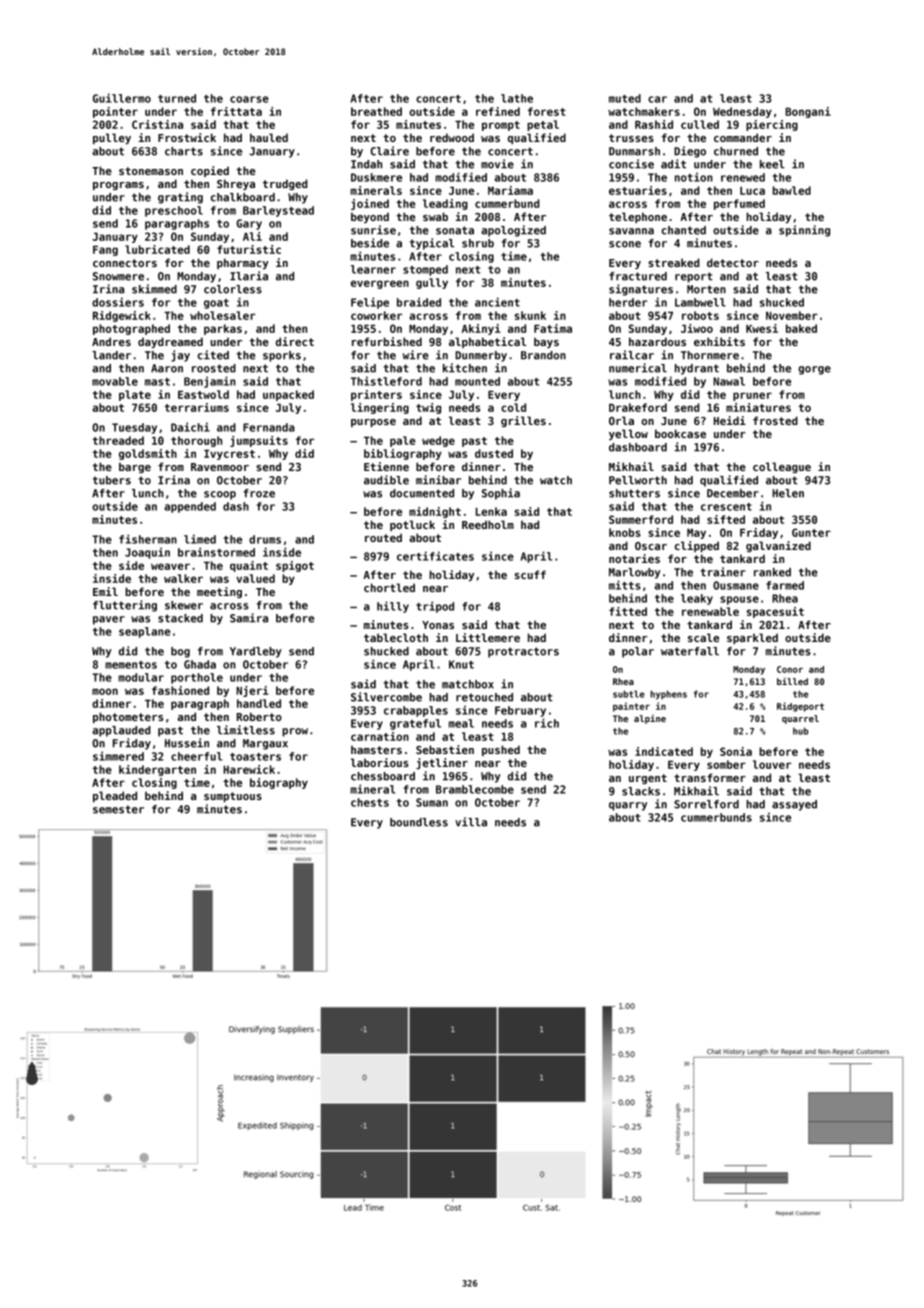 Image resolution: width=924 pixels, height=1308 pixels. I want to click on shutters, so click(634, 493).
